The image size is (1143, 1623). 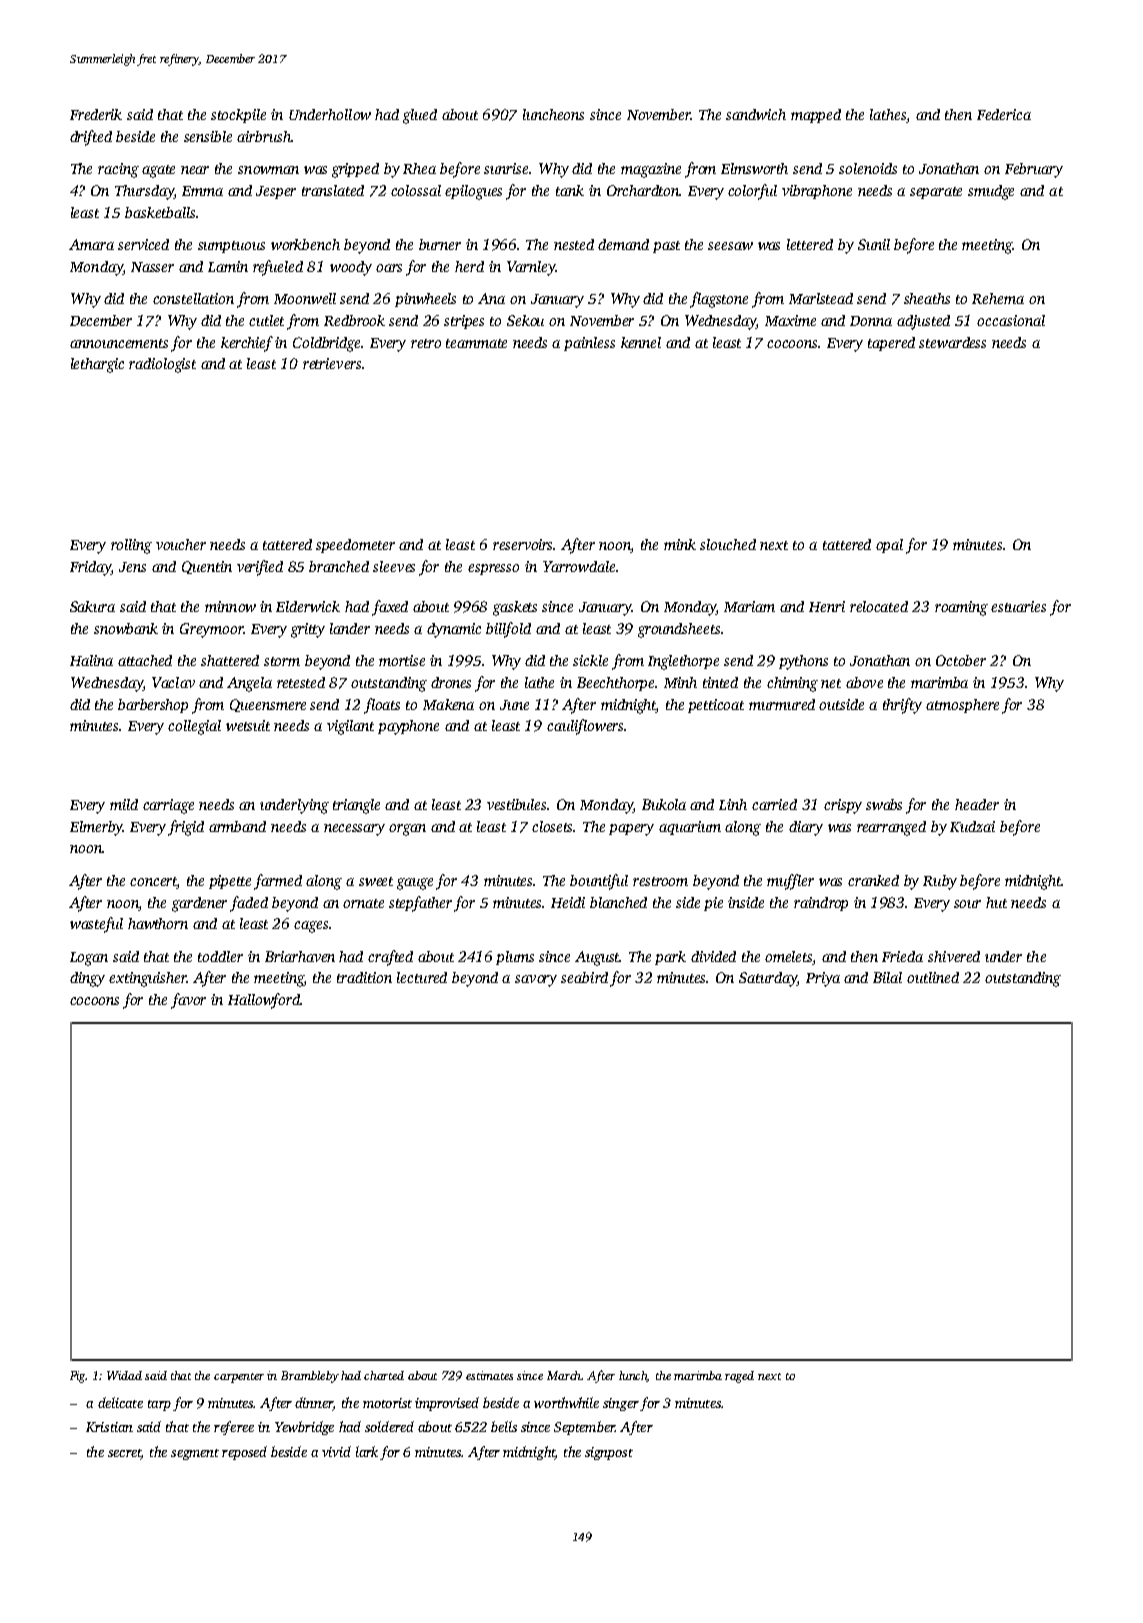 What do you see at coordinates (124, 1454) in the document?
I see `secret` at bounding box center [124, 1454].
